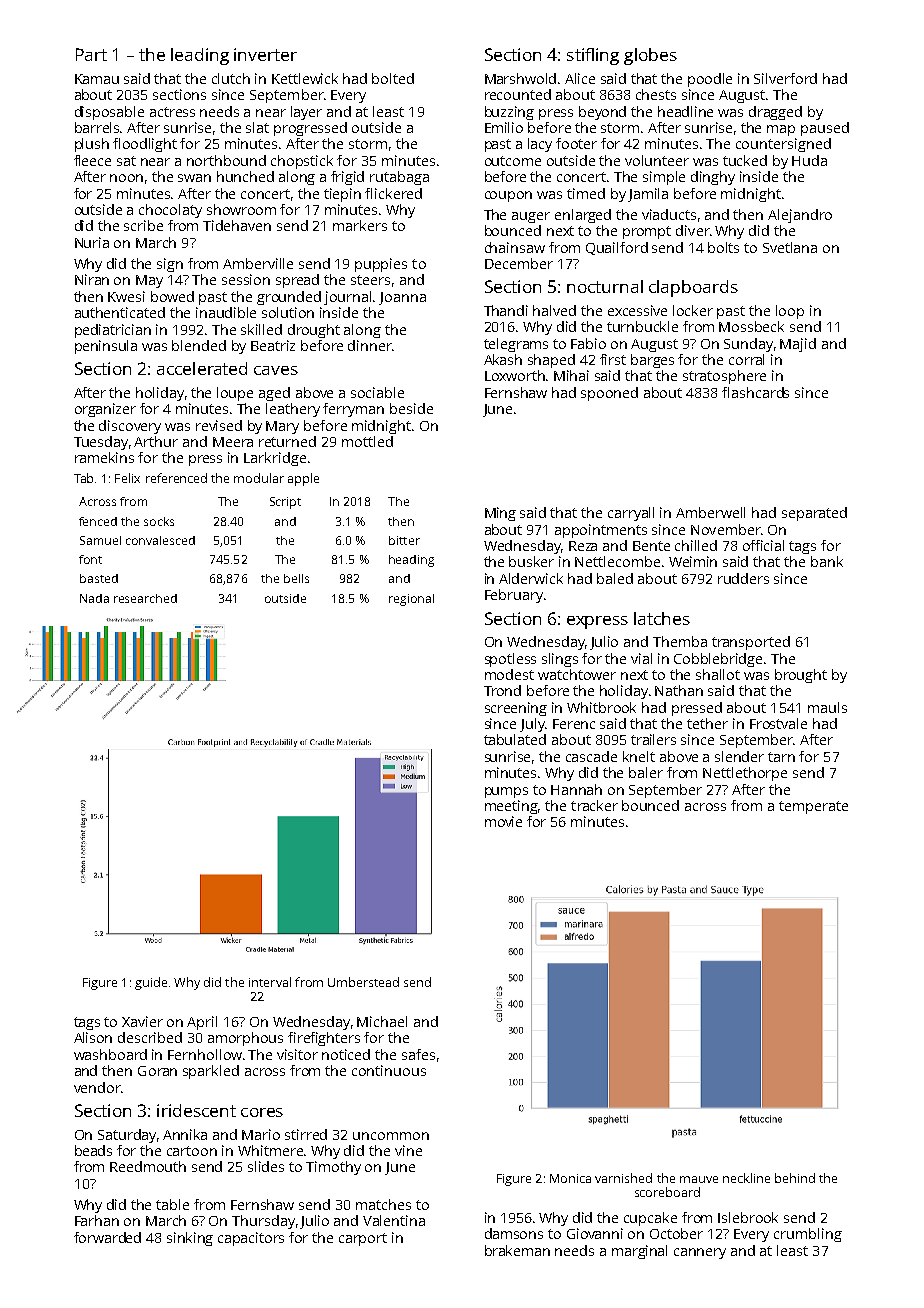 This screenshot has width=924, height=1308. What do you see at coordinates (790, 247) in the screenshot?
I see `Svetlana` at bounding box center [790, 247].
